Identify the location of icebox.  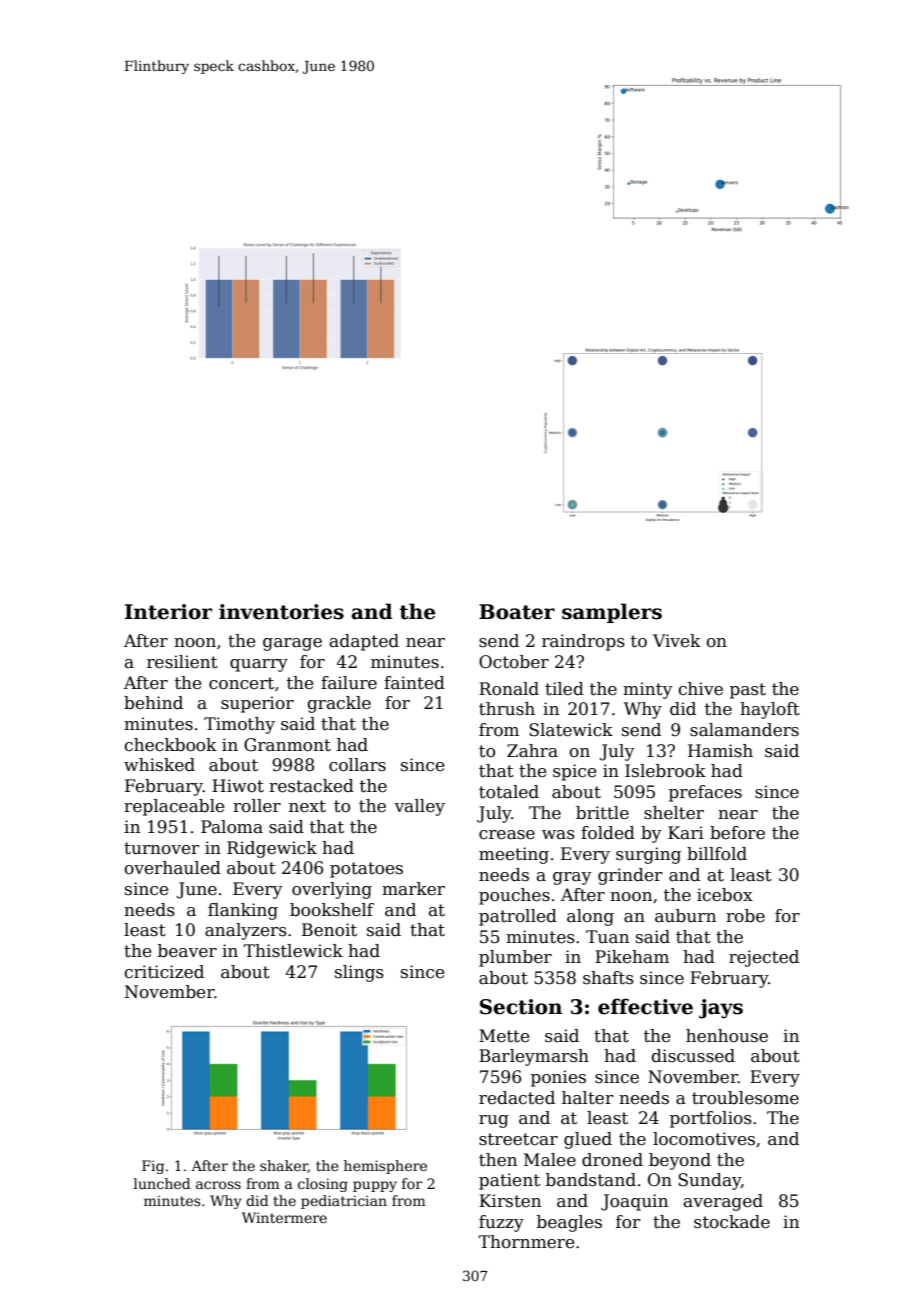
(725, 895).
